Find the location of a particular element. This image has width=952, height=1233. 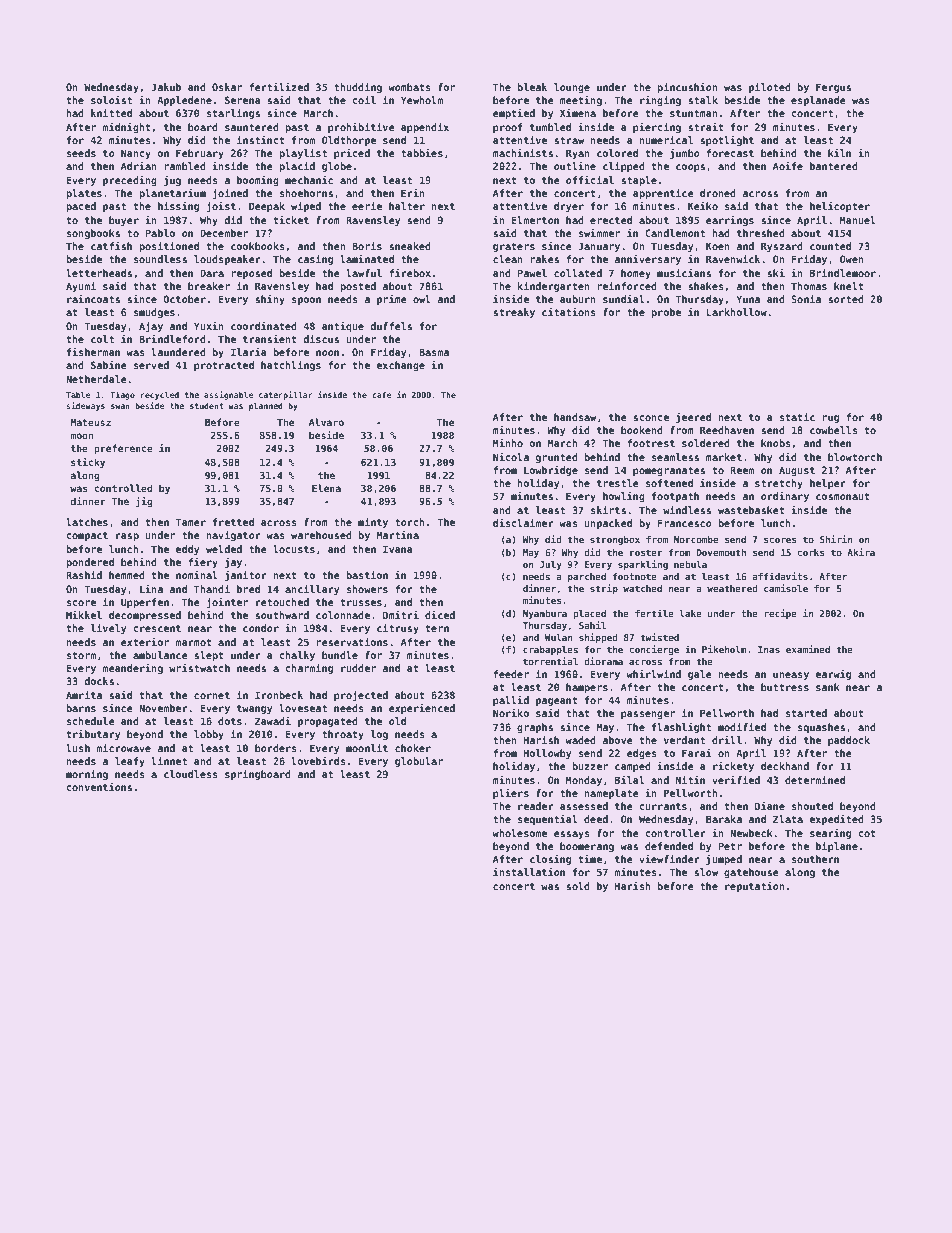

installation is located at coordinates (529, 872).
